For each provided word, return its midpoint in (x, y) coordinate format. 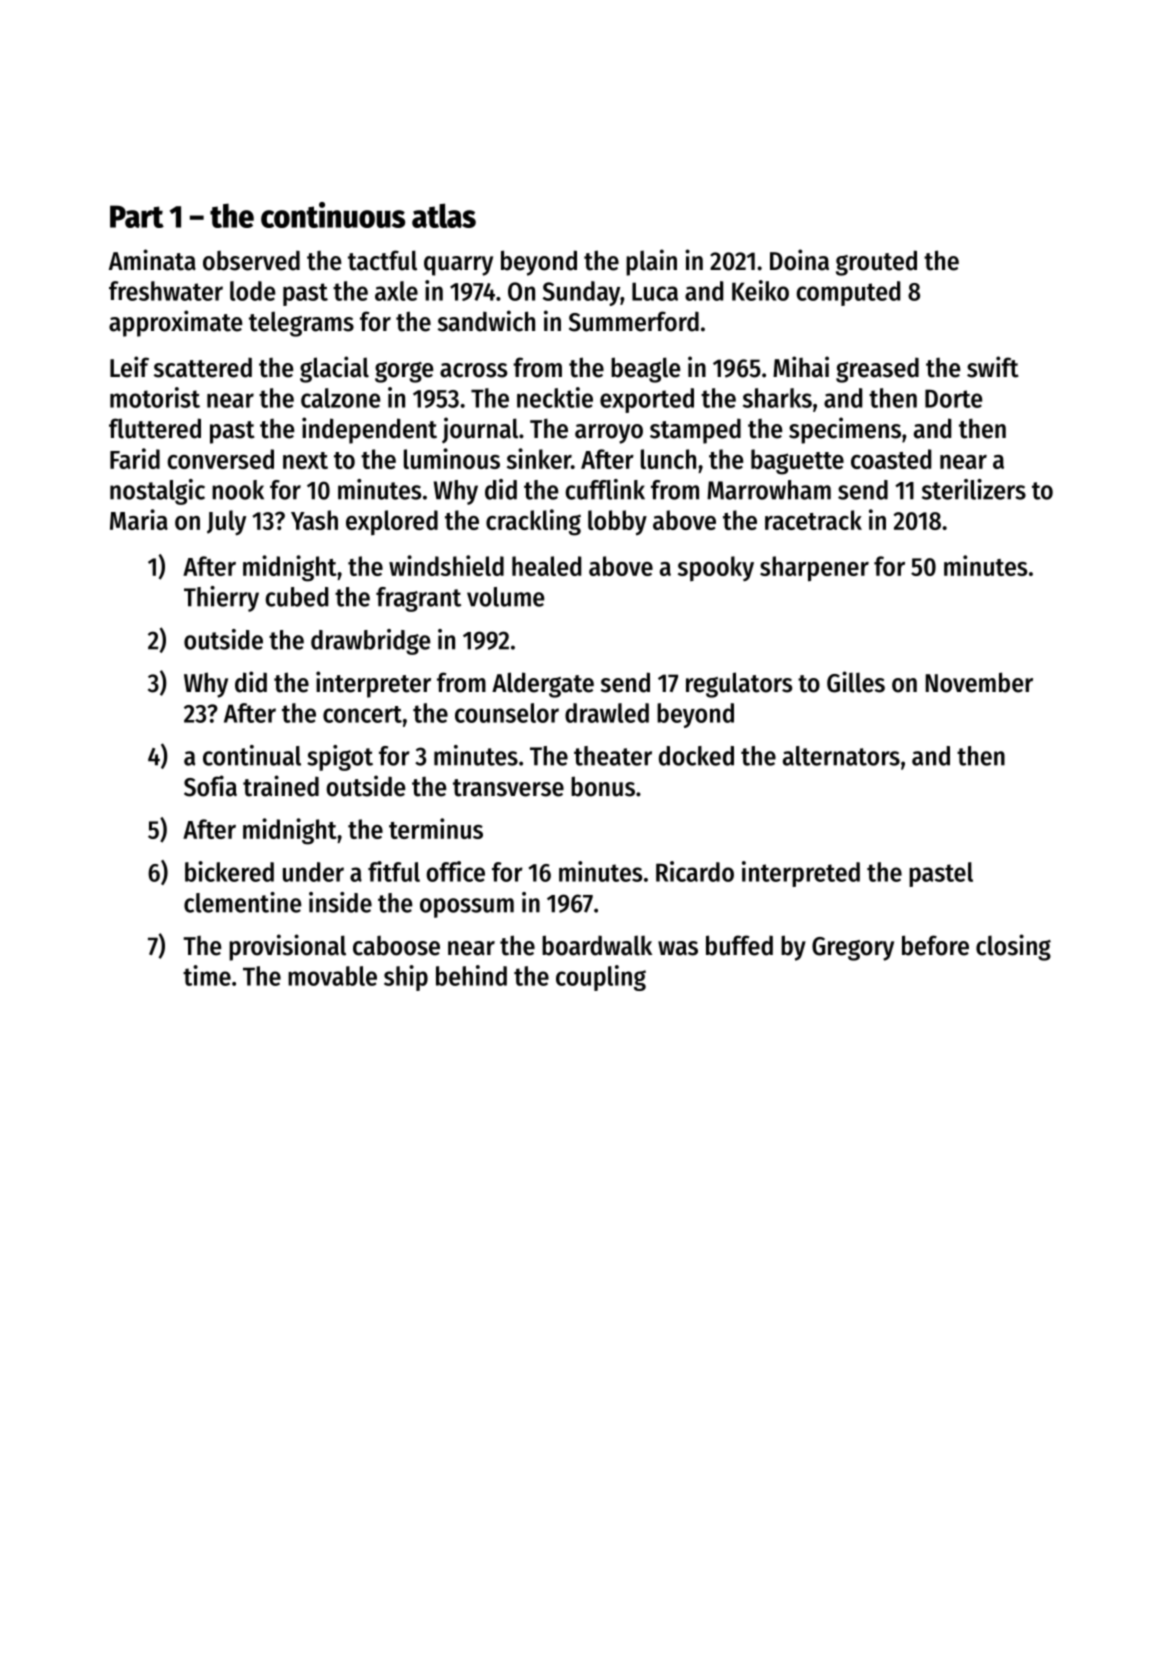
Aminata (152, 260)
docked (696, 756)
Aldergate (543, 685)
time (207, 975)
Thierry (221, 599)
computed (848, 293)
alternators (841, 756)
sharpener (814, 569)
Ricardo (695, 871)
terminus (436, 828)
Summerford (634, 321)
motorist (155, 397)
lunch (668, 459)
